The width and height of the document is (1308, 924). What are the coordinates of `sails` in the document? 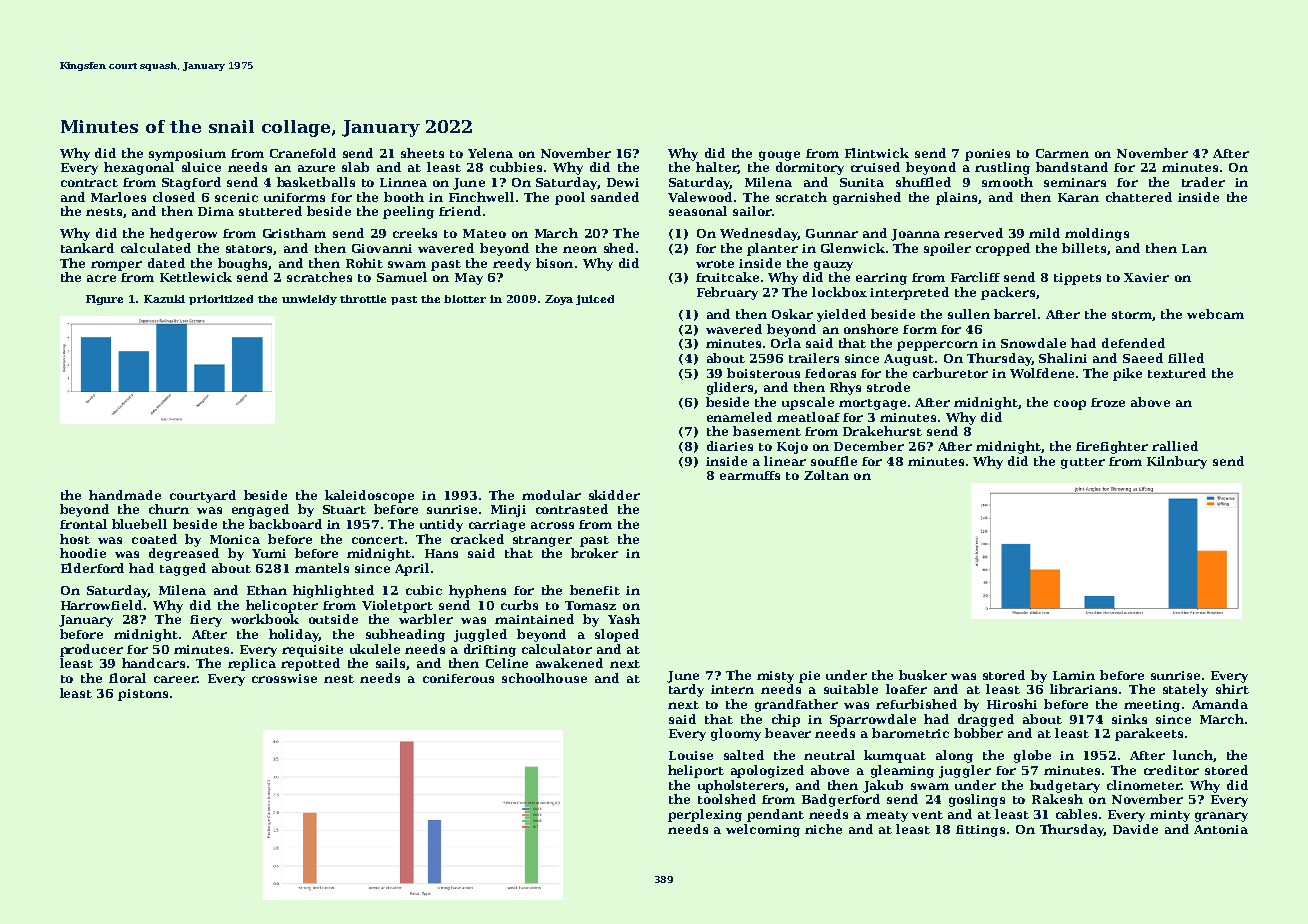 It's located at (390, 663).
